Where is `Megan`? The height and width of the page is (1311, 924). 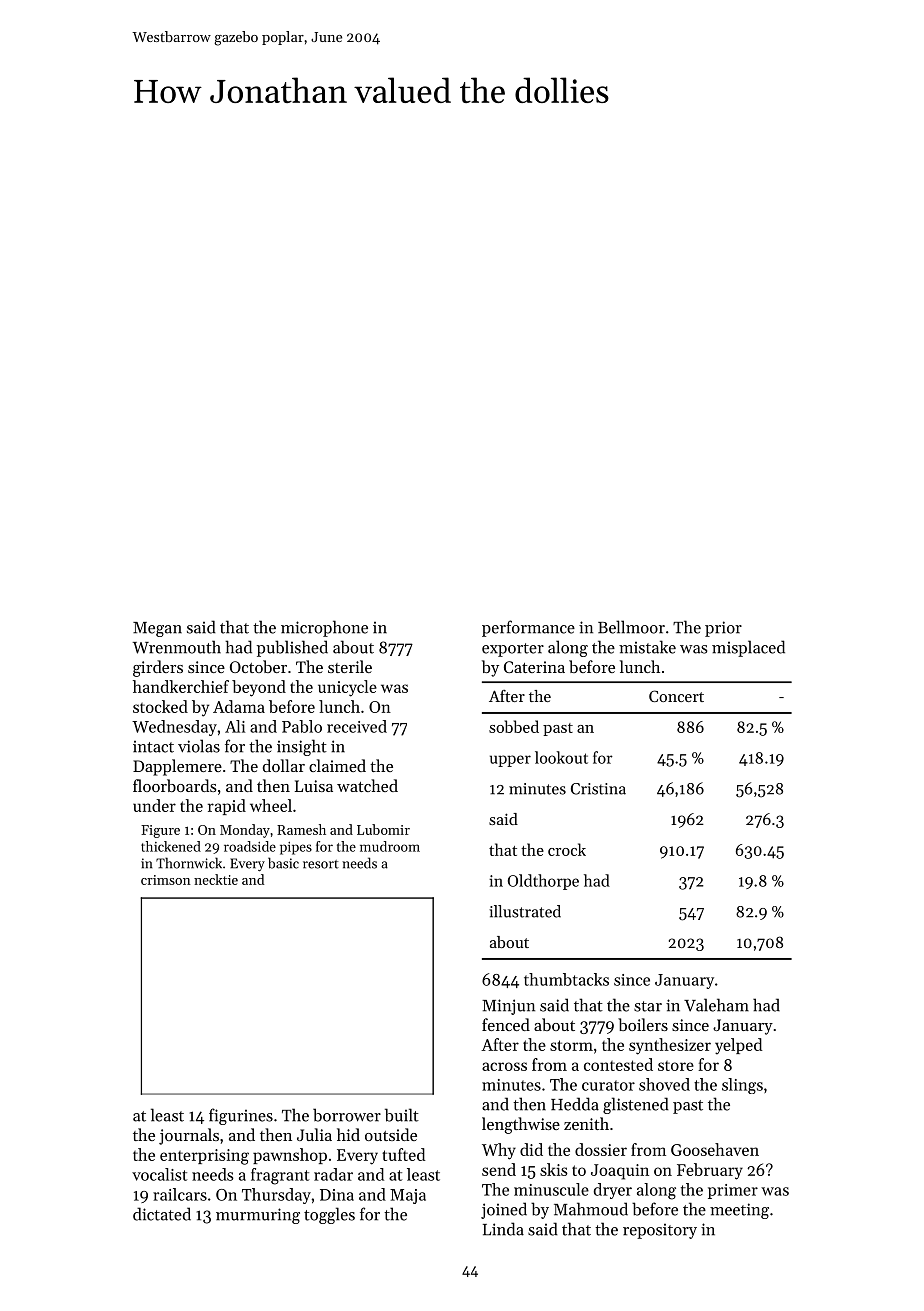 Megan is located at coordinates (157, 629).
